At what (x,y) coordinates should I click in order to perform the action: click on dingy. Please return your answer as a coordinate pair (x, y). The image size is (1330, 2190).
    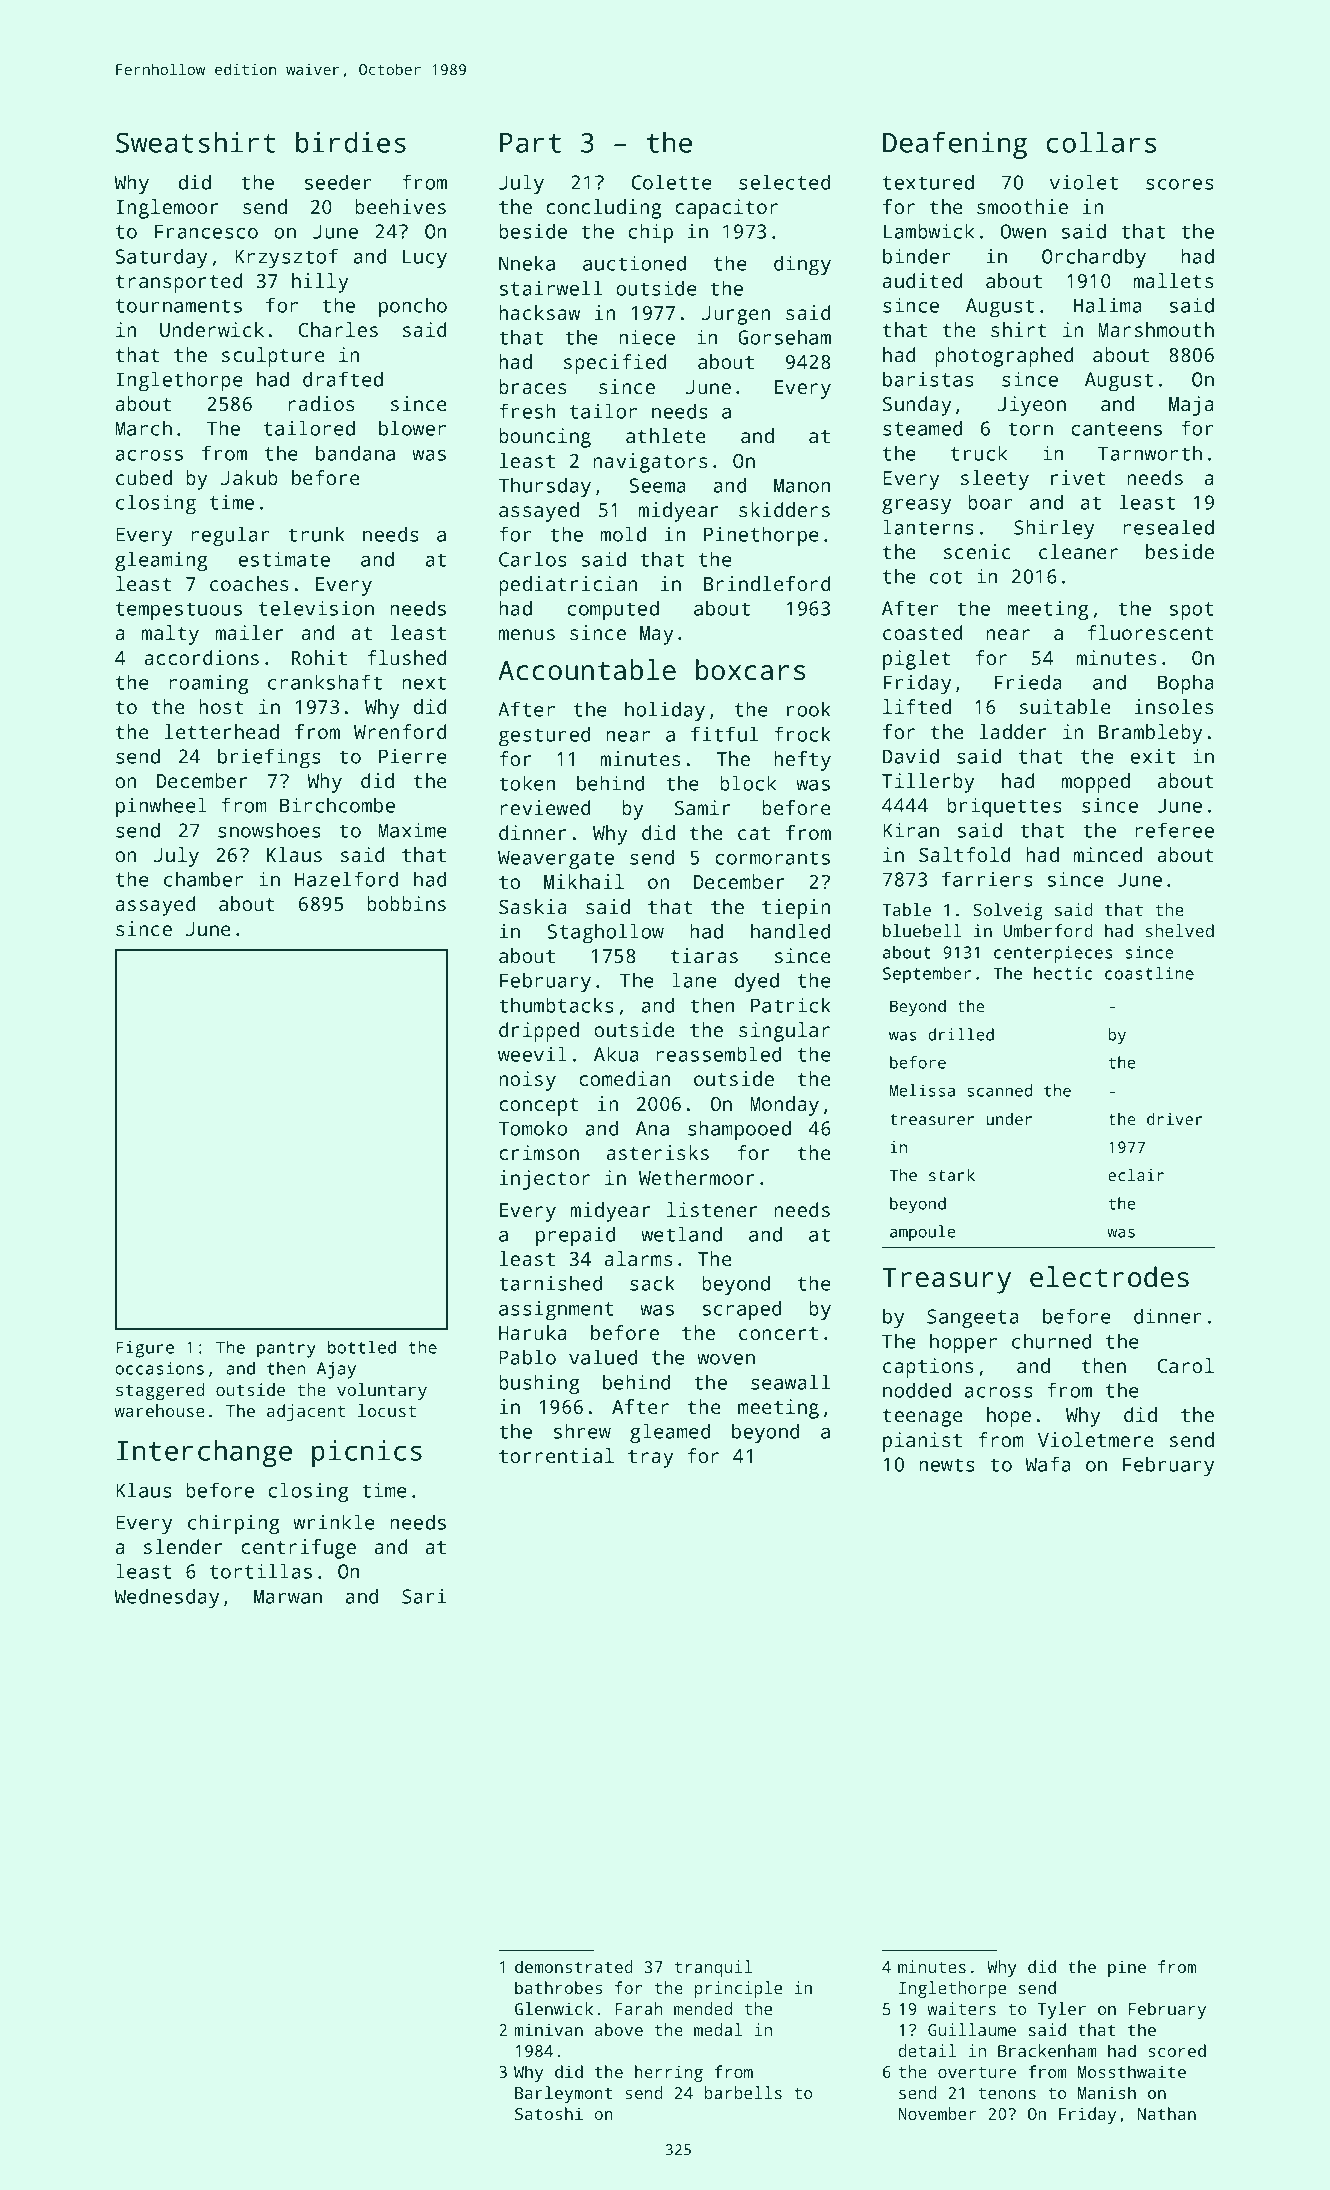
    Looking at the image, I should click on (802, 265).
